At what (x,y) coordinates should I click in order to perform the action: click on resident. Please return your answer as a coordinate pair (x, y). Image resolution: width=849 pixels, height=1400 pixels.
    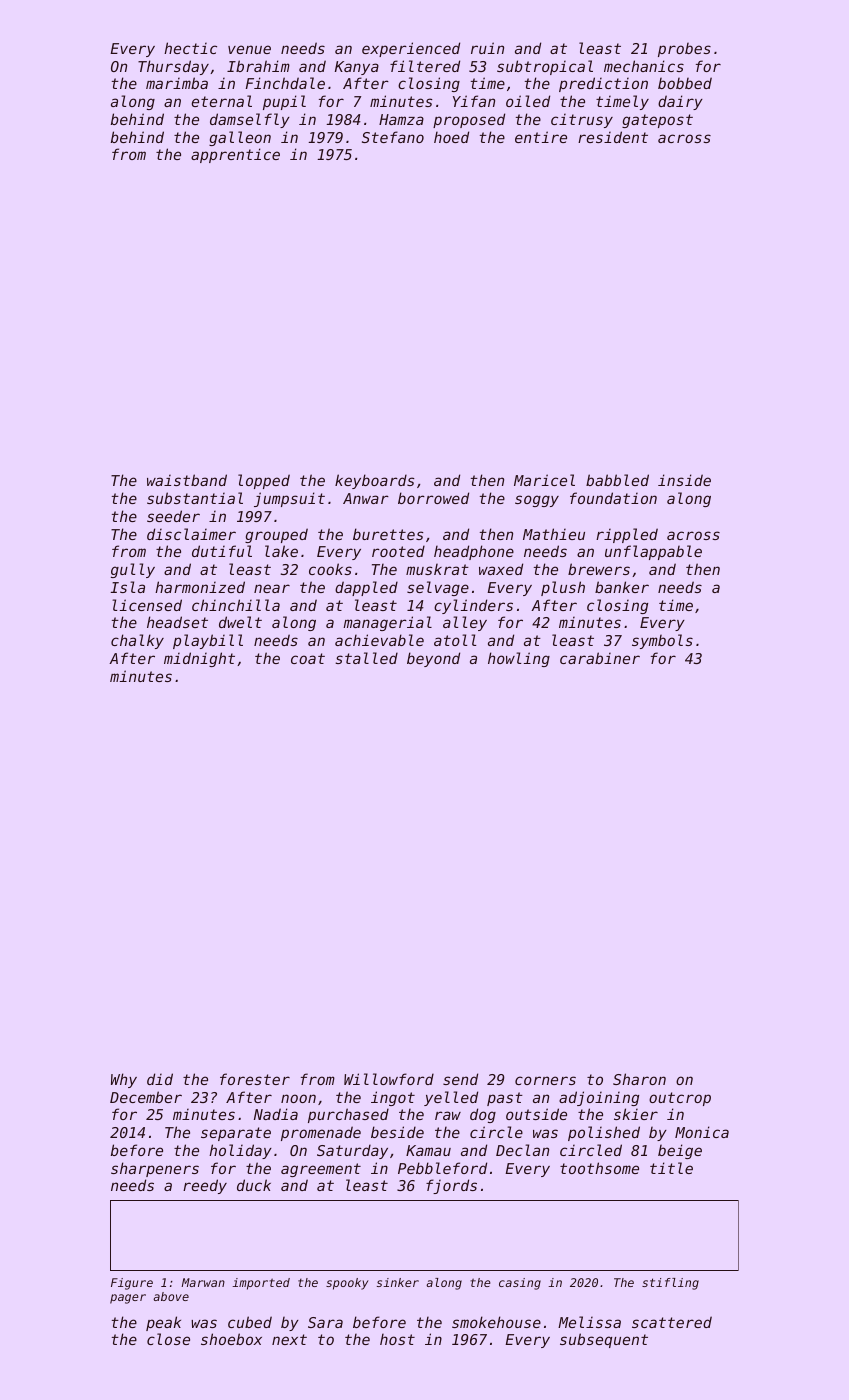
    Looking at the image, I should click on (613, 137).
